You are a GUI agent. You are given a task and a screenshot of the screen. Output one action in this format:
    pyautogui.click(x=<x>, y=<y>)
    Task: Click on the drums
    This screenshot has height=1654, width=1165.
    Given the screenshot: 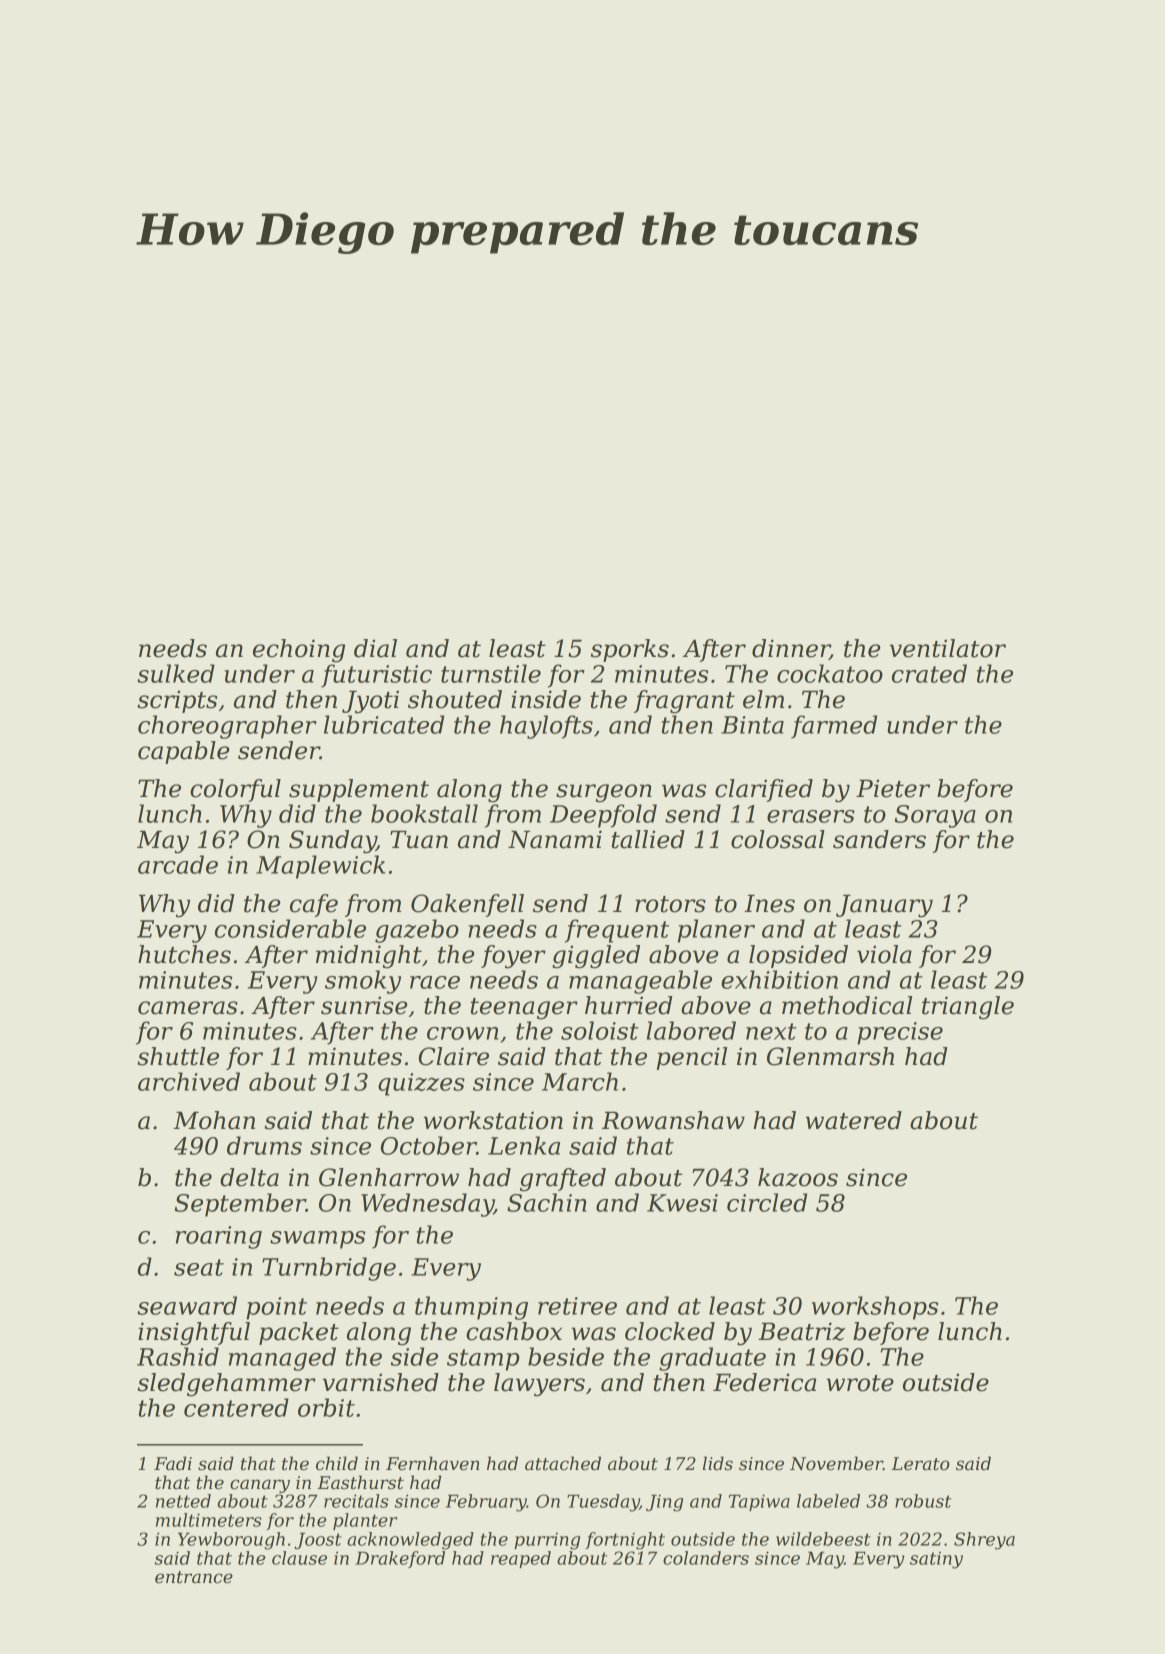 What is the action you would take?
    pyautogui.click(x=264, y=1145)
